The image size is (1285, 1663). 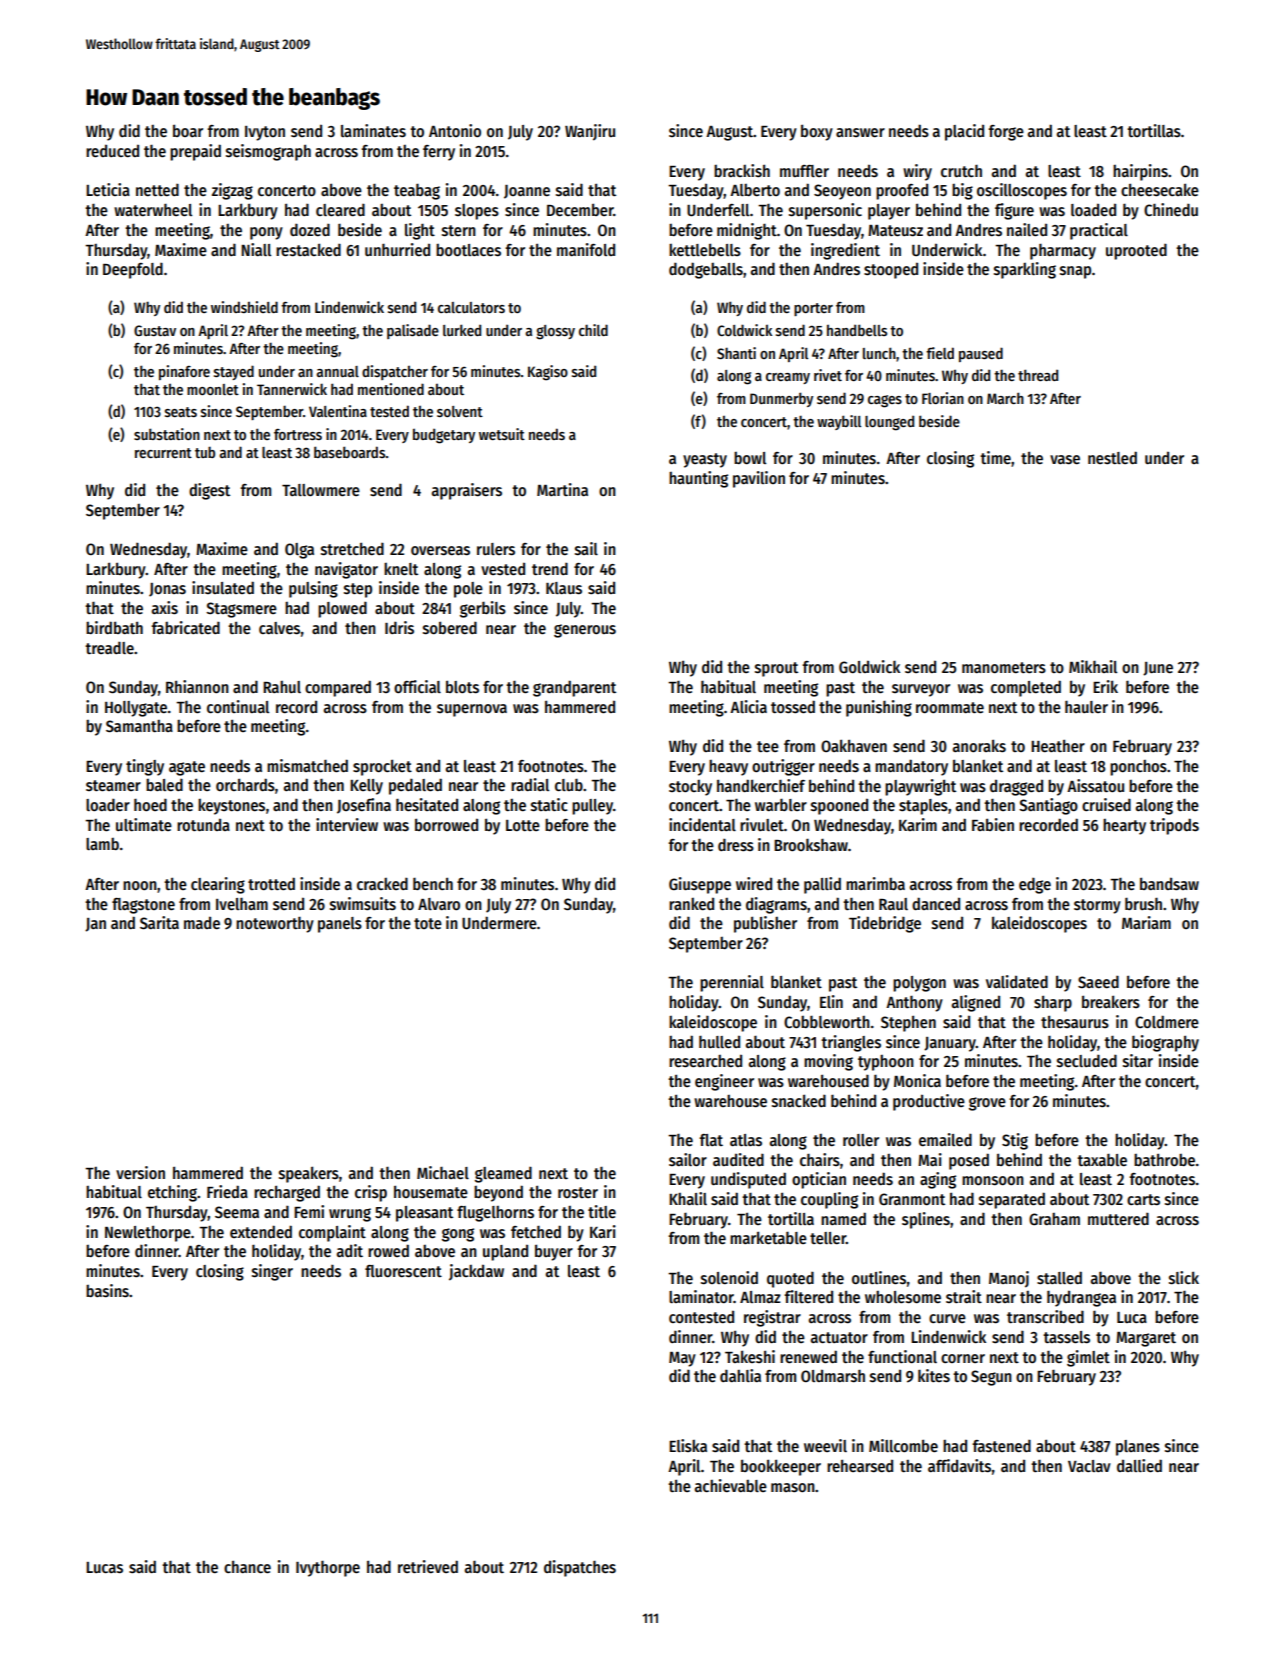 I want to click on ponchos, so click(x=1138, y=768).
